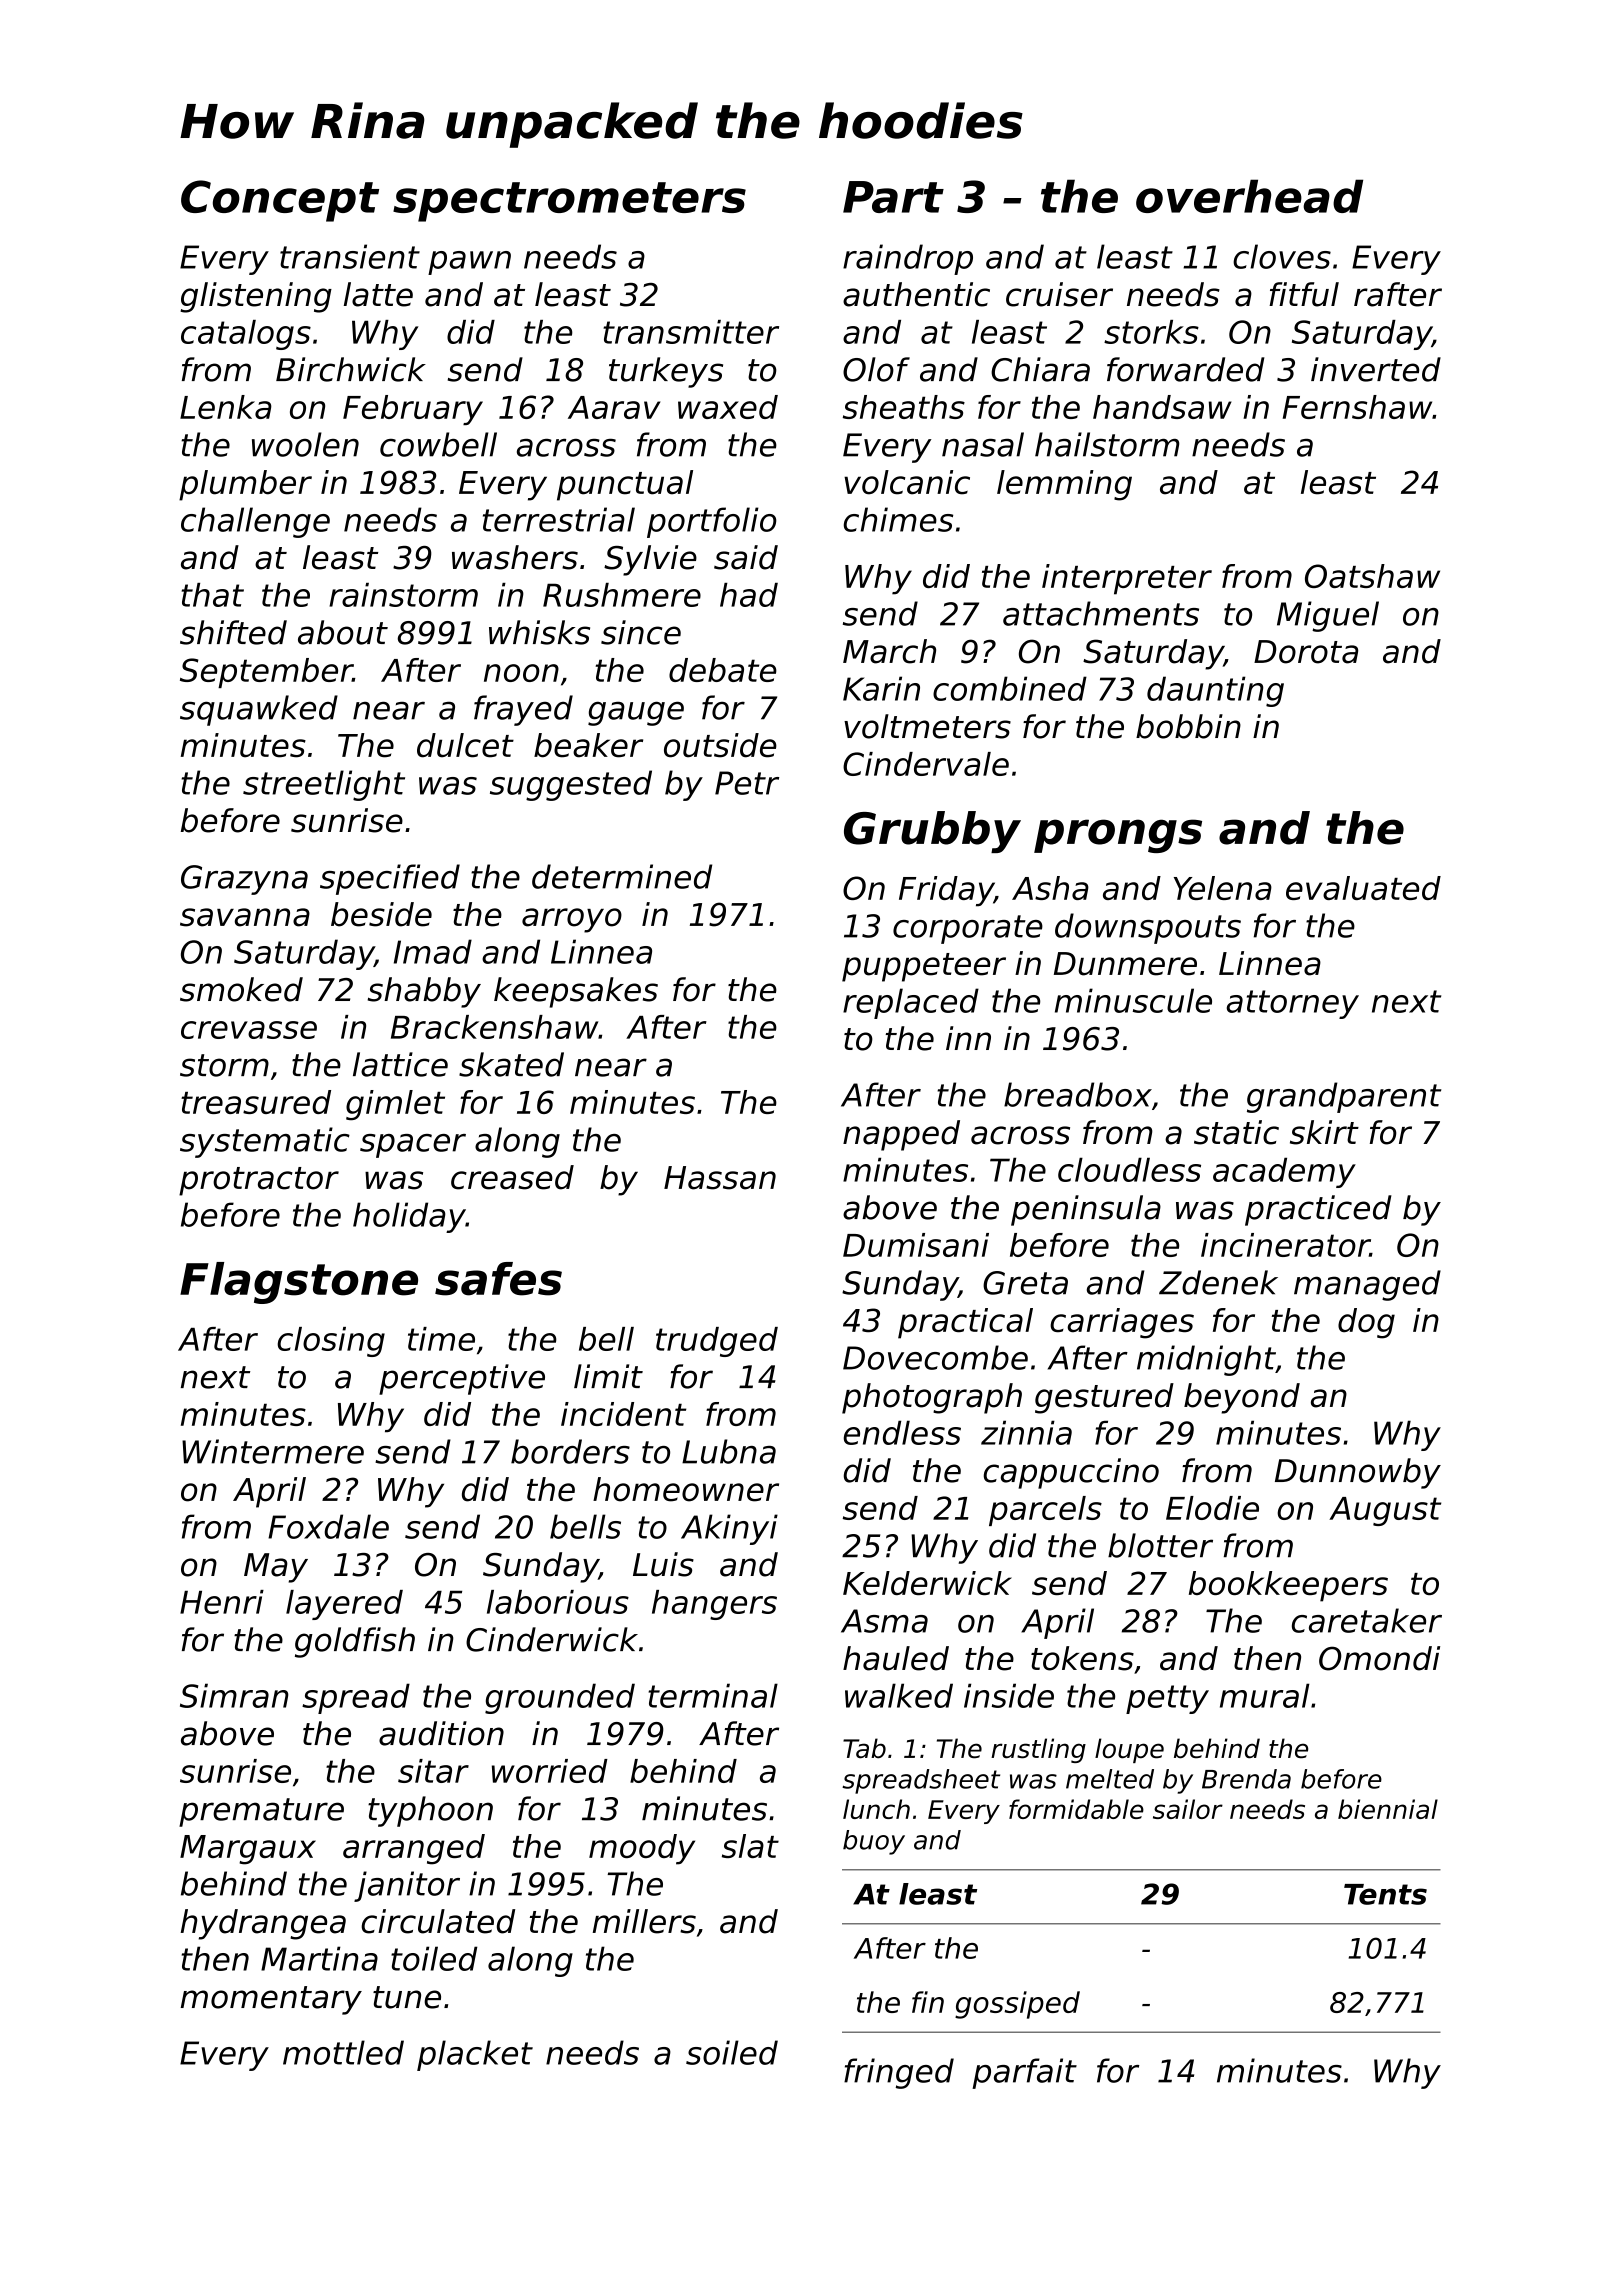 This screenshot has height=2292, width=1620. Describe the element at coordinates (911, 1003) in the screenshot. I see `replaced` at that location.
